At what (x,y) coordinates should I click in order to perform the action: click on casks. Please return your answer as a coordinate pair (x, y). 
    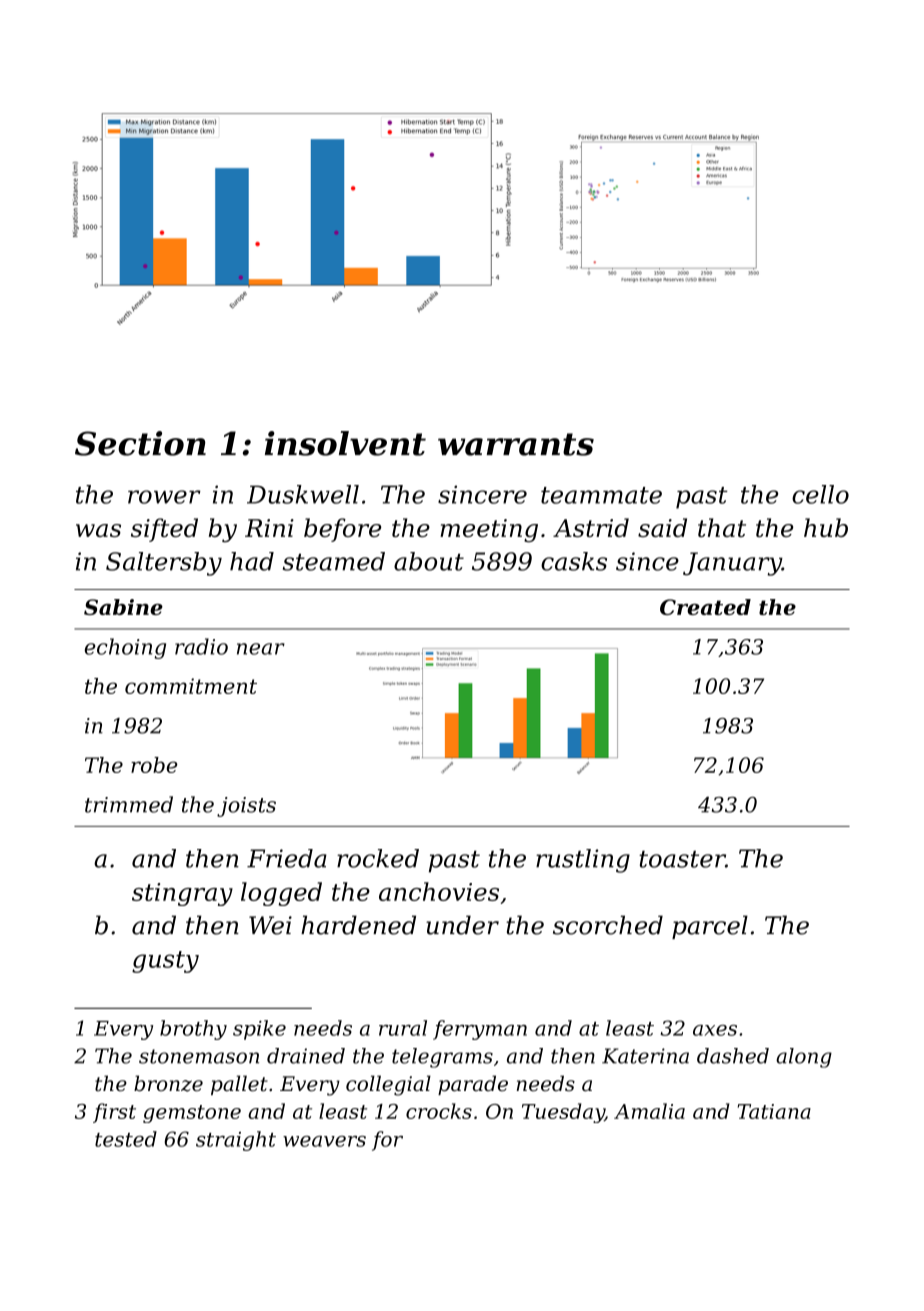
    Looking at the image, I should click on (574, 561).
